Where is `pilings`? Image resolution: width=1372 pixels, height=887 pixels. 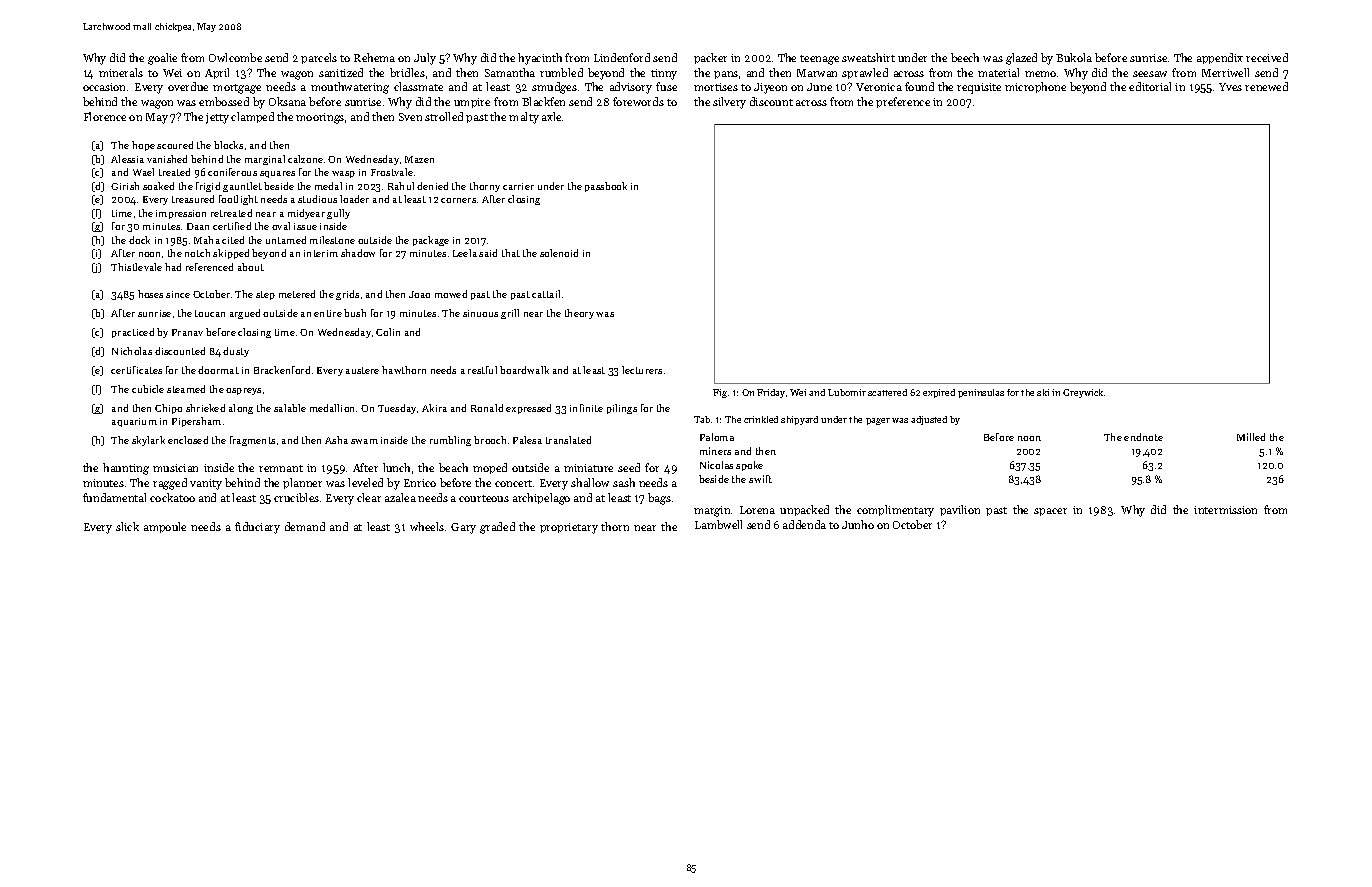 pilings is located at coordinates (622, 409).
